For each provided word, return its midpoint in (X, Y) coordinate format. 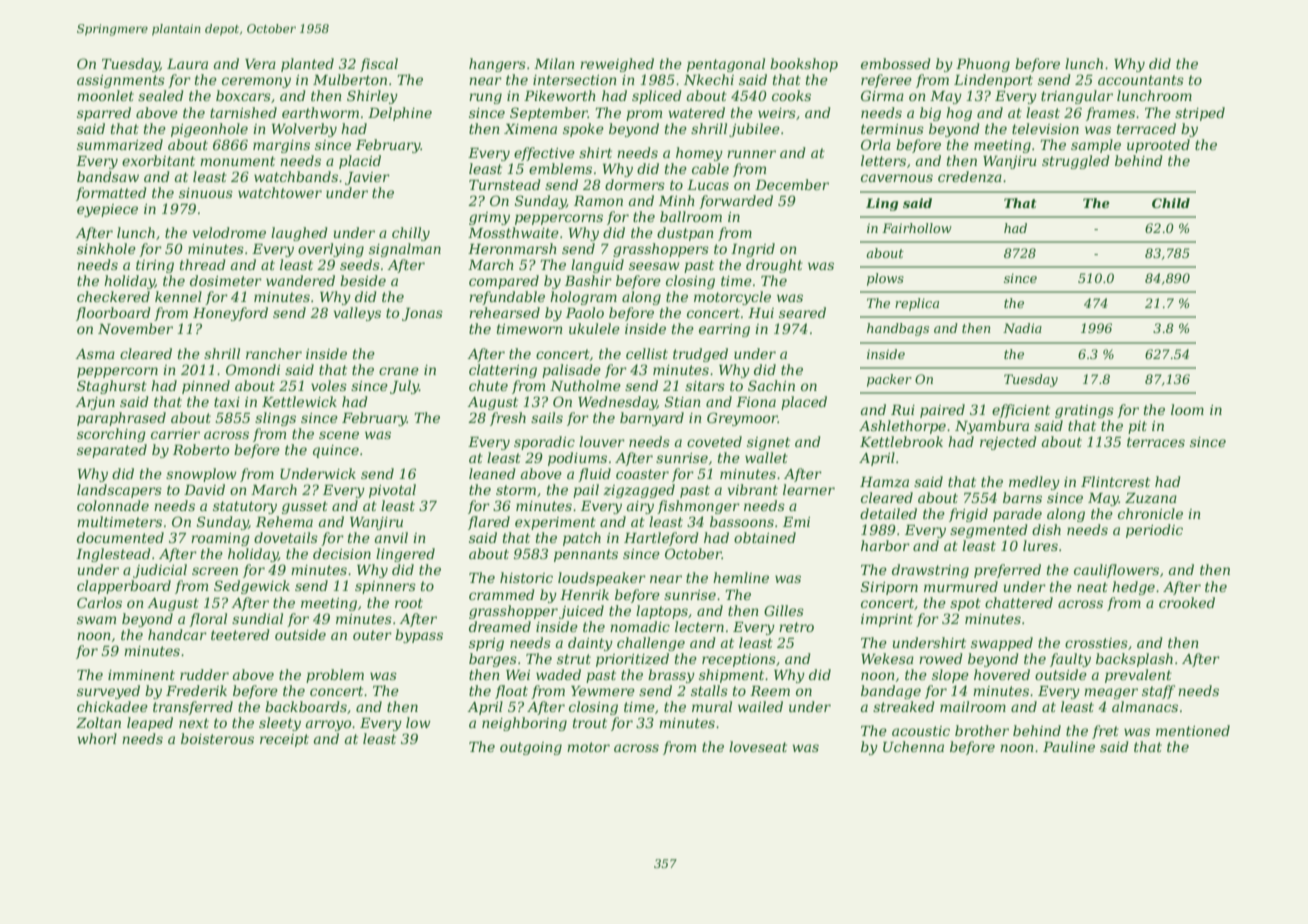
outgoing (531, 748)
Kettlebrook (901, 441)
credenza (970, 177)
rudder (204, 674)
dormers (635, 184)
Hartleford (661, 539)
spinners (385, 587)
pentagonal (726, 65)
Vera (260, 64)
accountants (1141, 80)
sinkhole (106, 248)
